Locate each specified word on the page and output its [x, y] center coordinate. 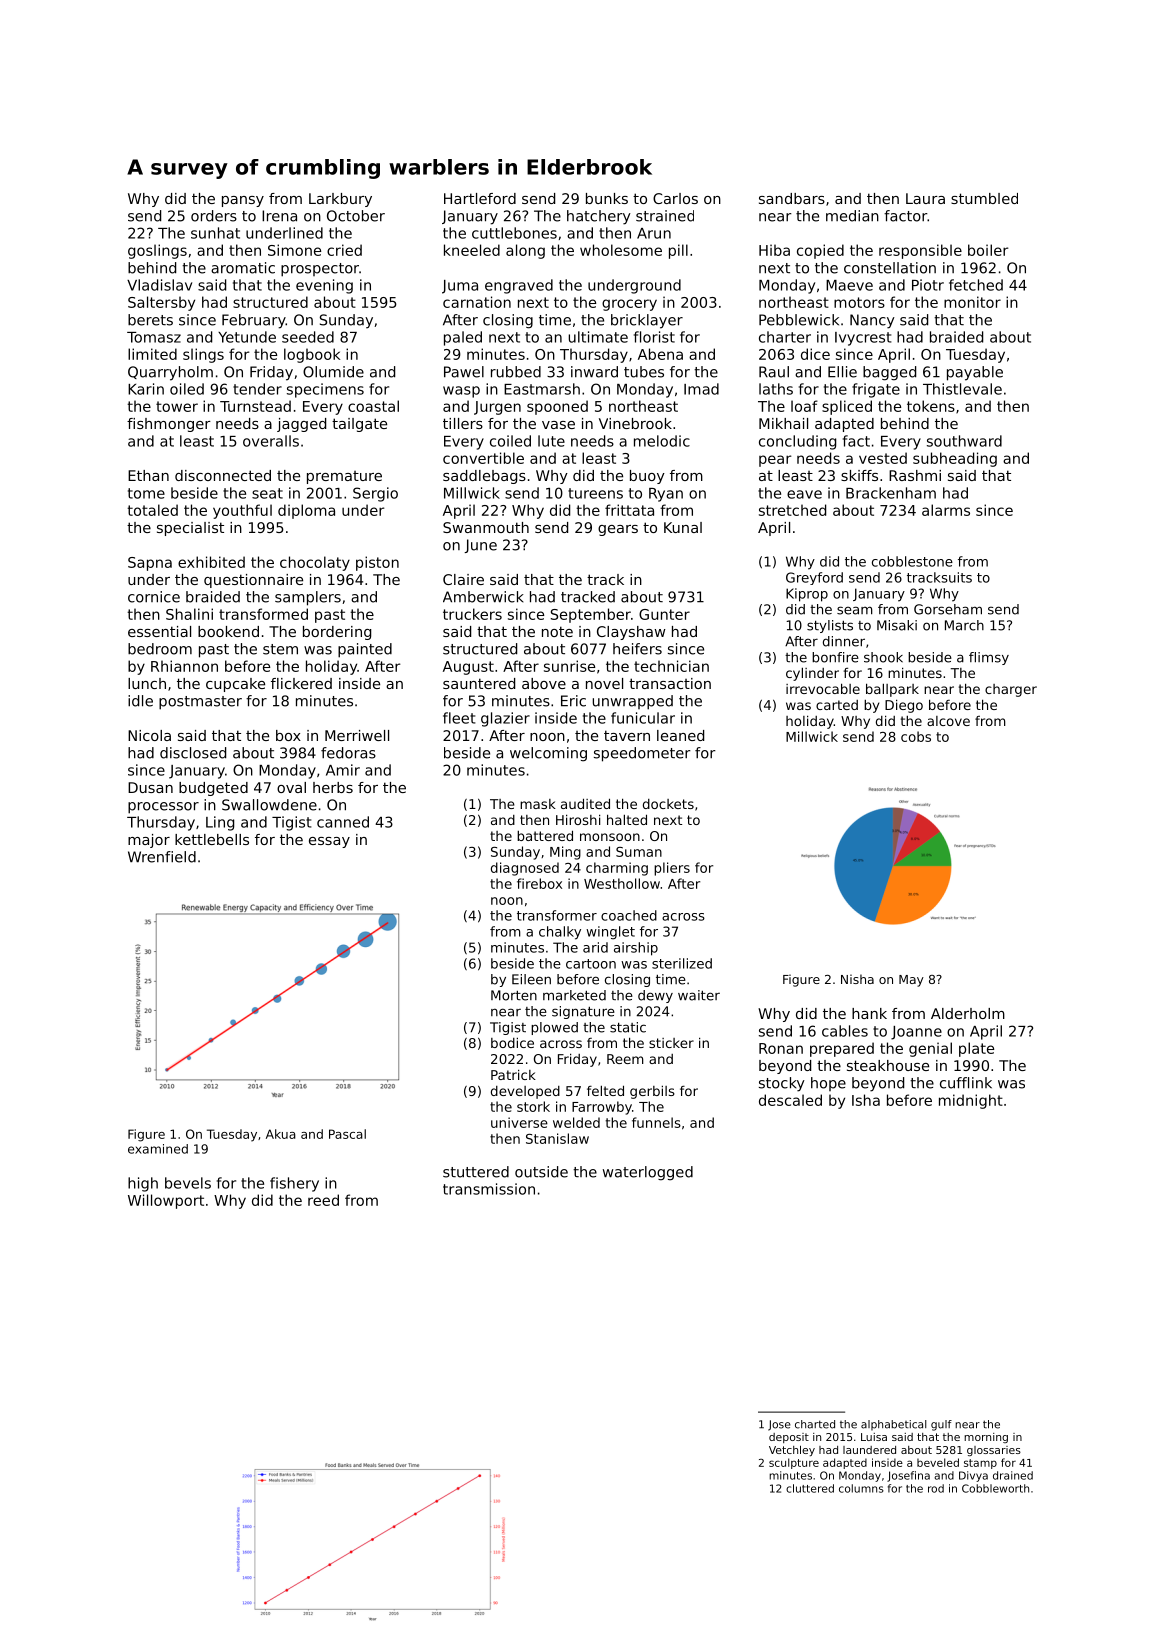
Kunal [683, 527]
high [143, 1184]
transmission [489, 1189]
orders [214, 216]
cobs [916, 736]
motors [859, 302]
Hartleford [480, 198]
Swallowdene [269, 805]
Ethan [148, 475]
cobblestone [912, 561]
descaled [790, 1100]
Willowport [166, 1201]
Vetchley [792, 1451]
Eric [573, 701]
